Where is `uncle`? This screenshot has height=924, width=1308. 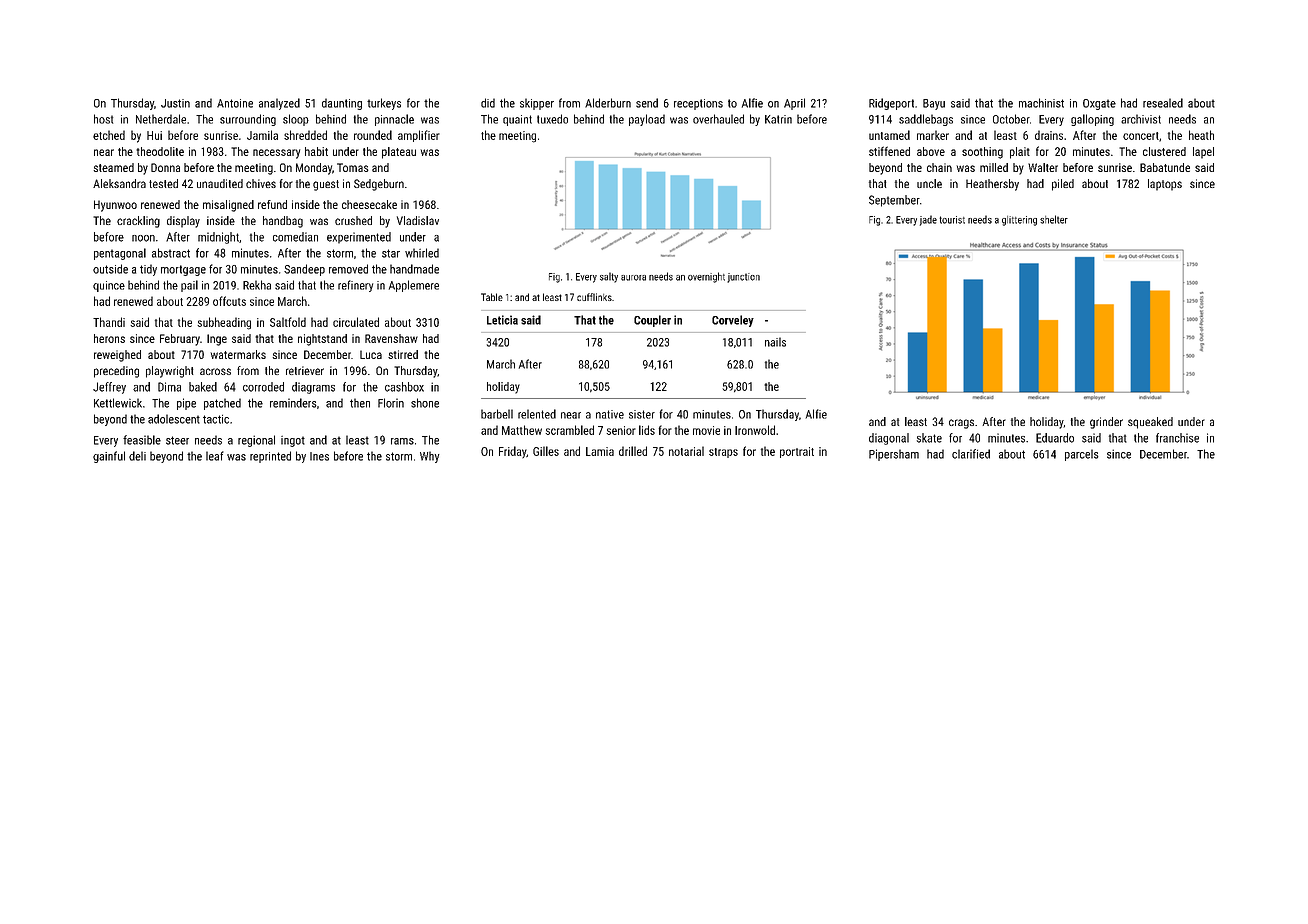 uncle is located at coordinates (929, 183).
